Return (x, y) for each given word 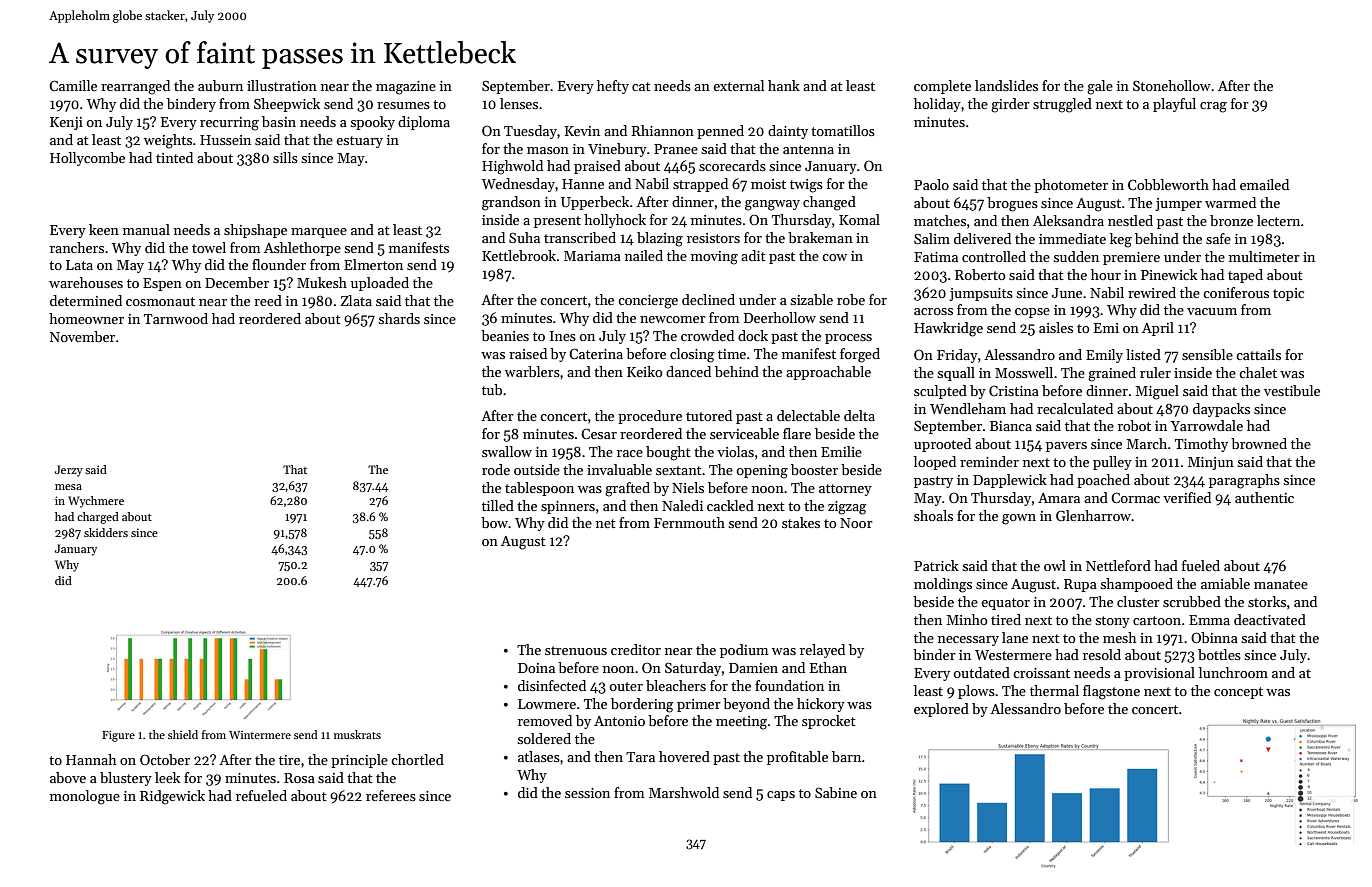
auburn (220, 85)
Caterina (596, 353)
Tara (640, 757)
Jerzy (69, 471)
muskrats (357, 734)
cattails (1258, 354)
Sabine (836, 792)
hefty (613, 87)
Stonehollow (1172, 85)
